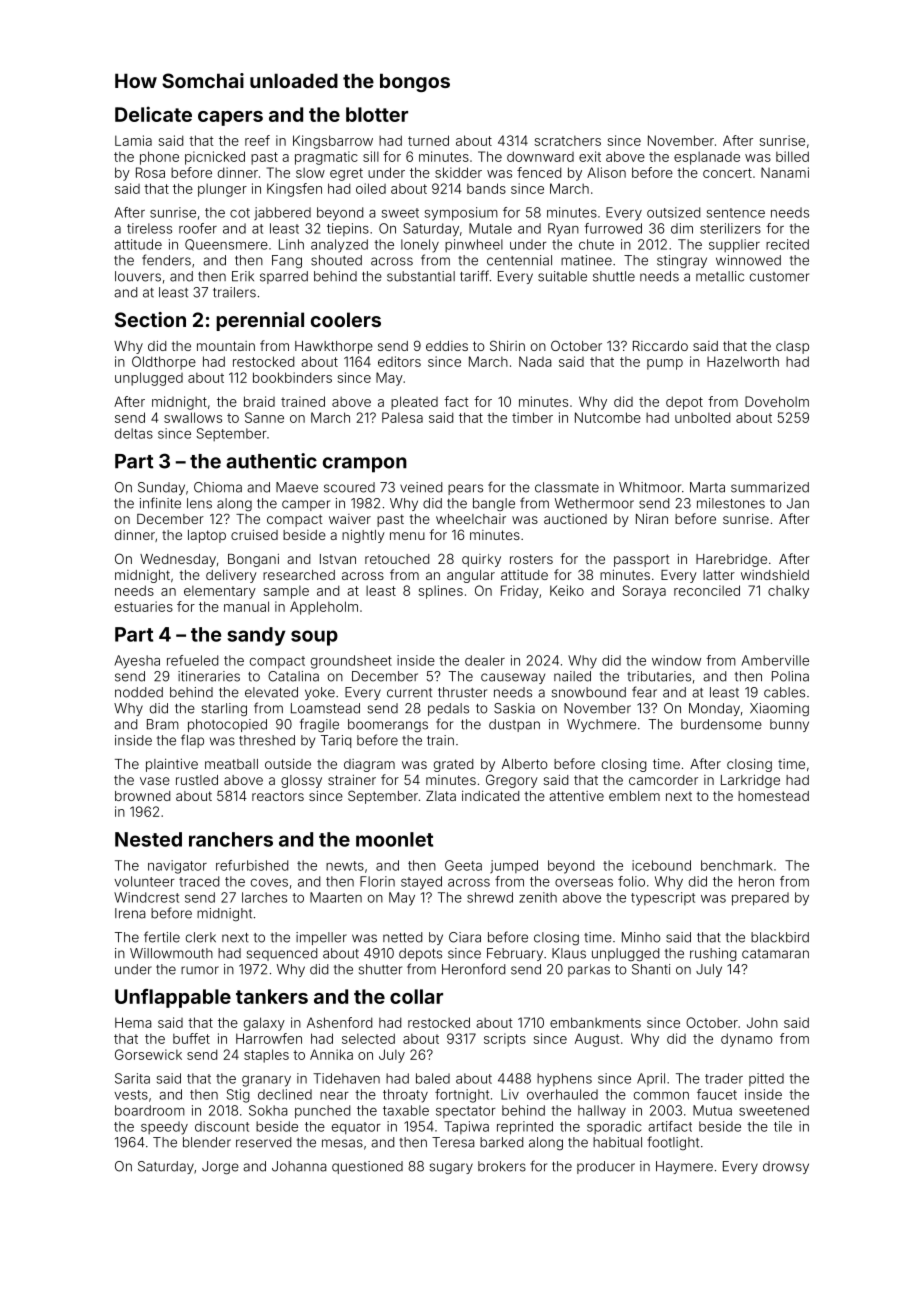 This screenshot has height=1308, width=924. What do you see at coordinates (770, 487) in the screenshot?
I see `summarized` at bounding box center [770, 487].
